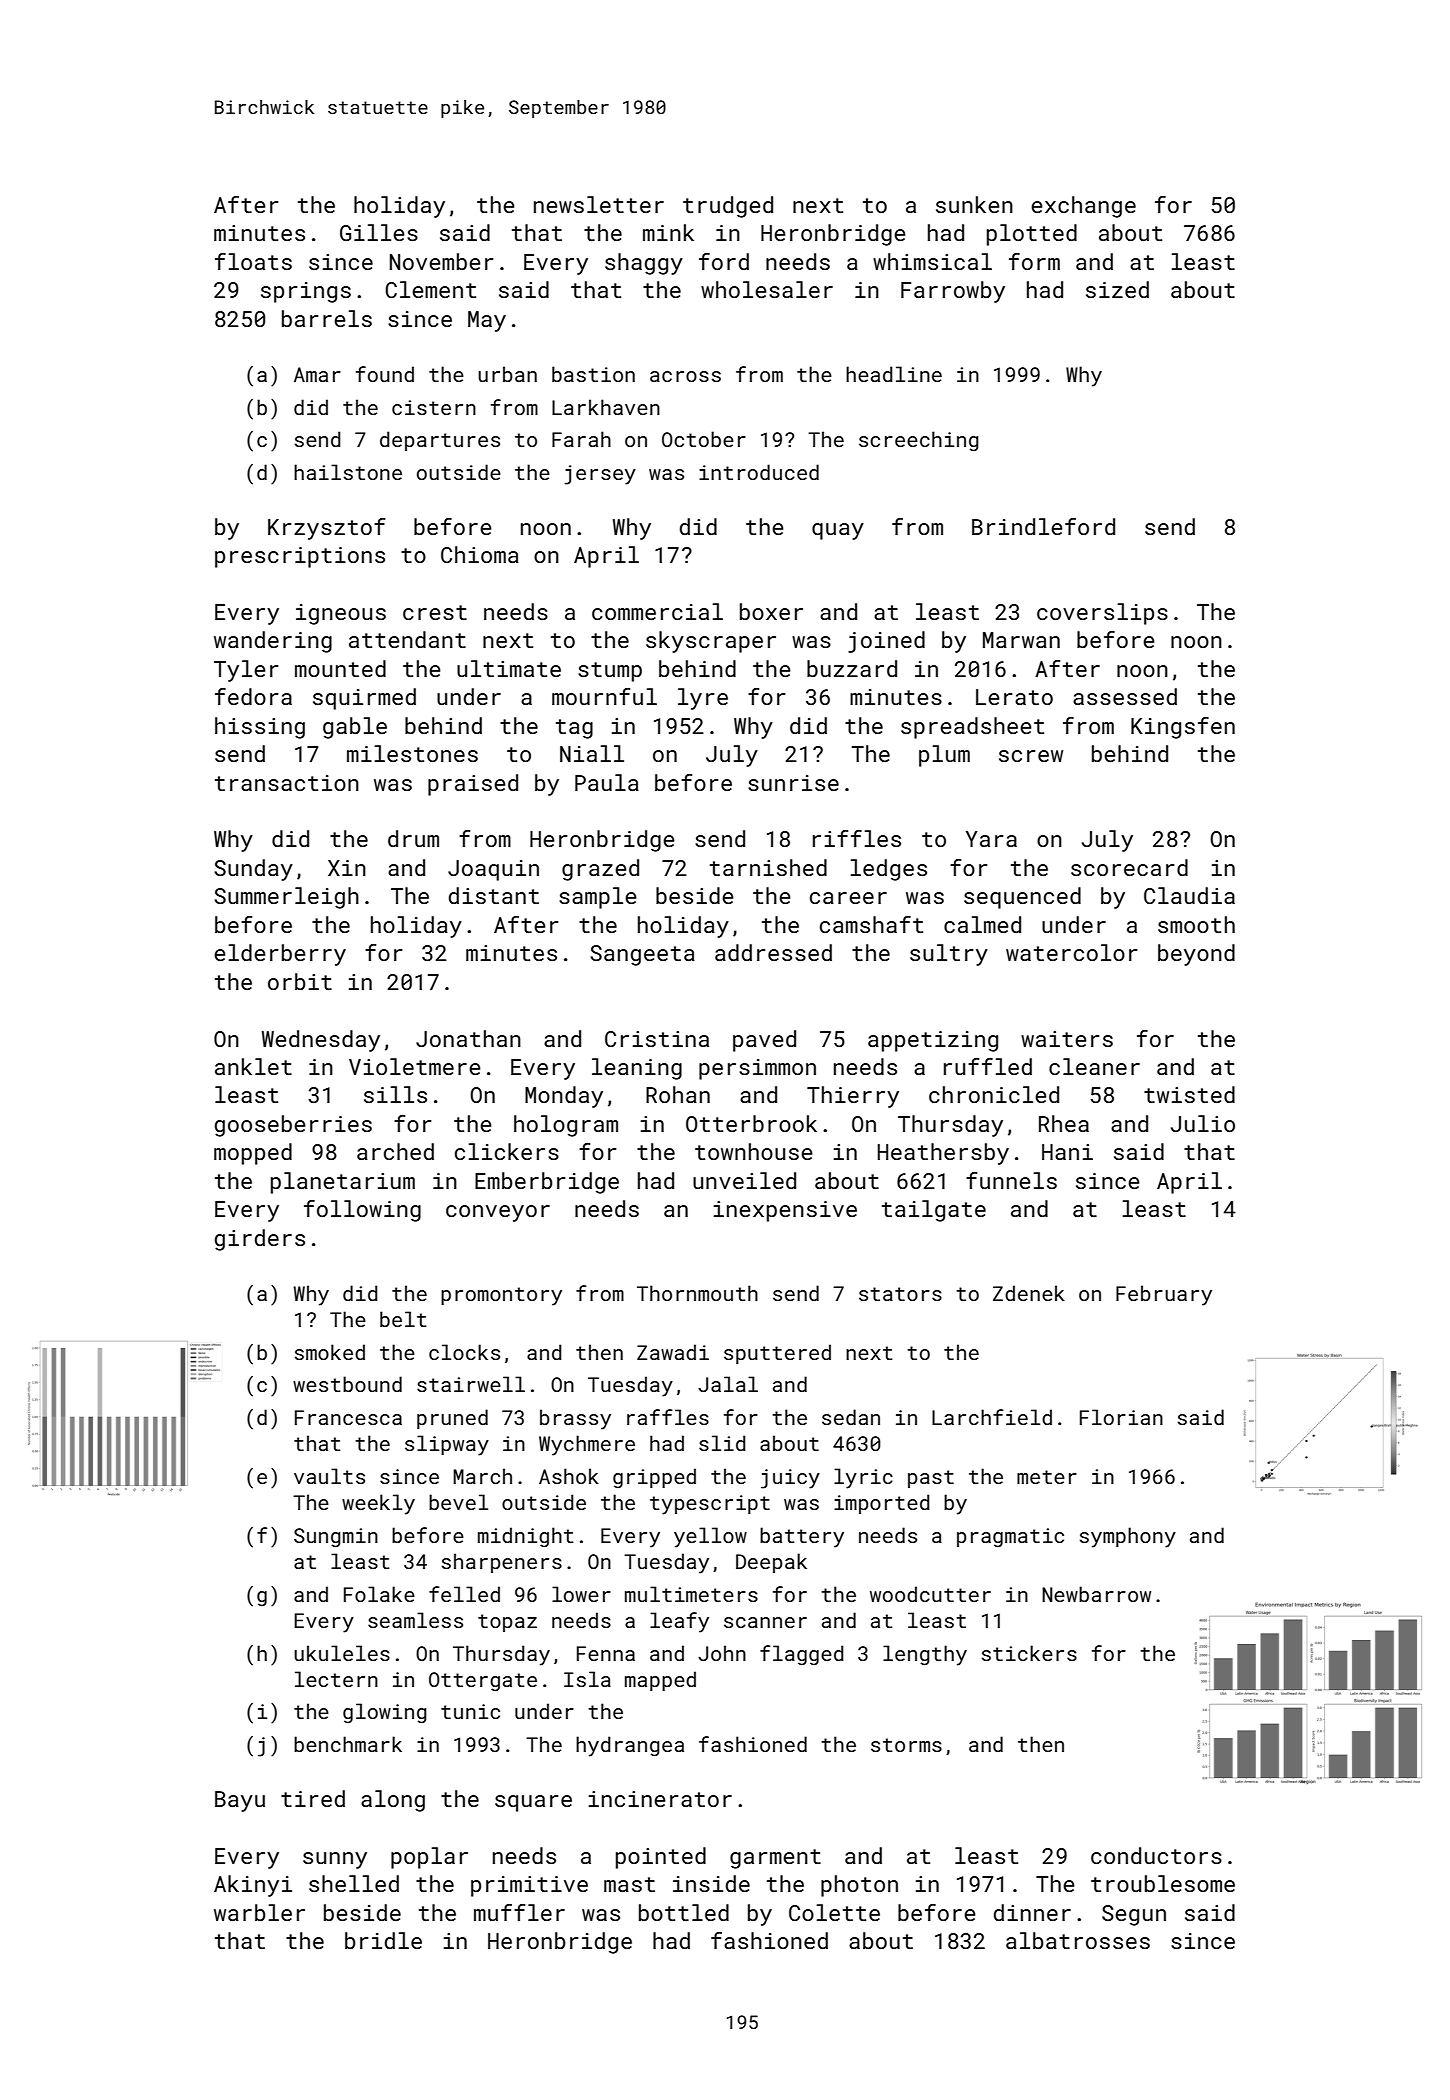  What do you see at coordinates (599, 204) in the screenshot?
I see `newsletter` at bounding box center [599, 204].
